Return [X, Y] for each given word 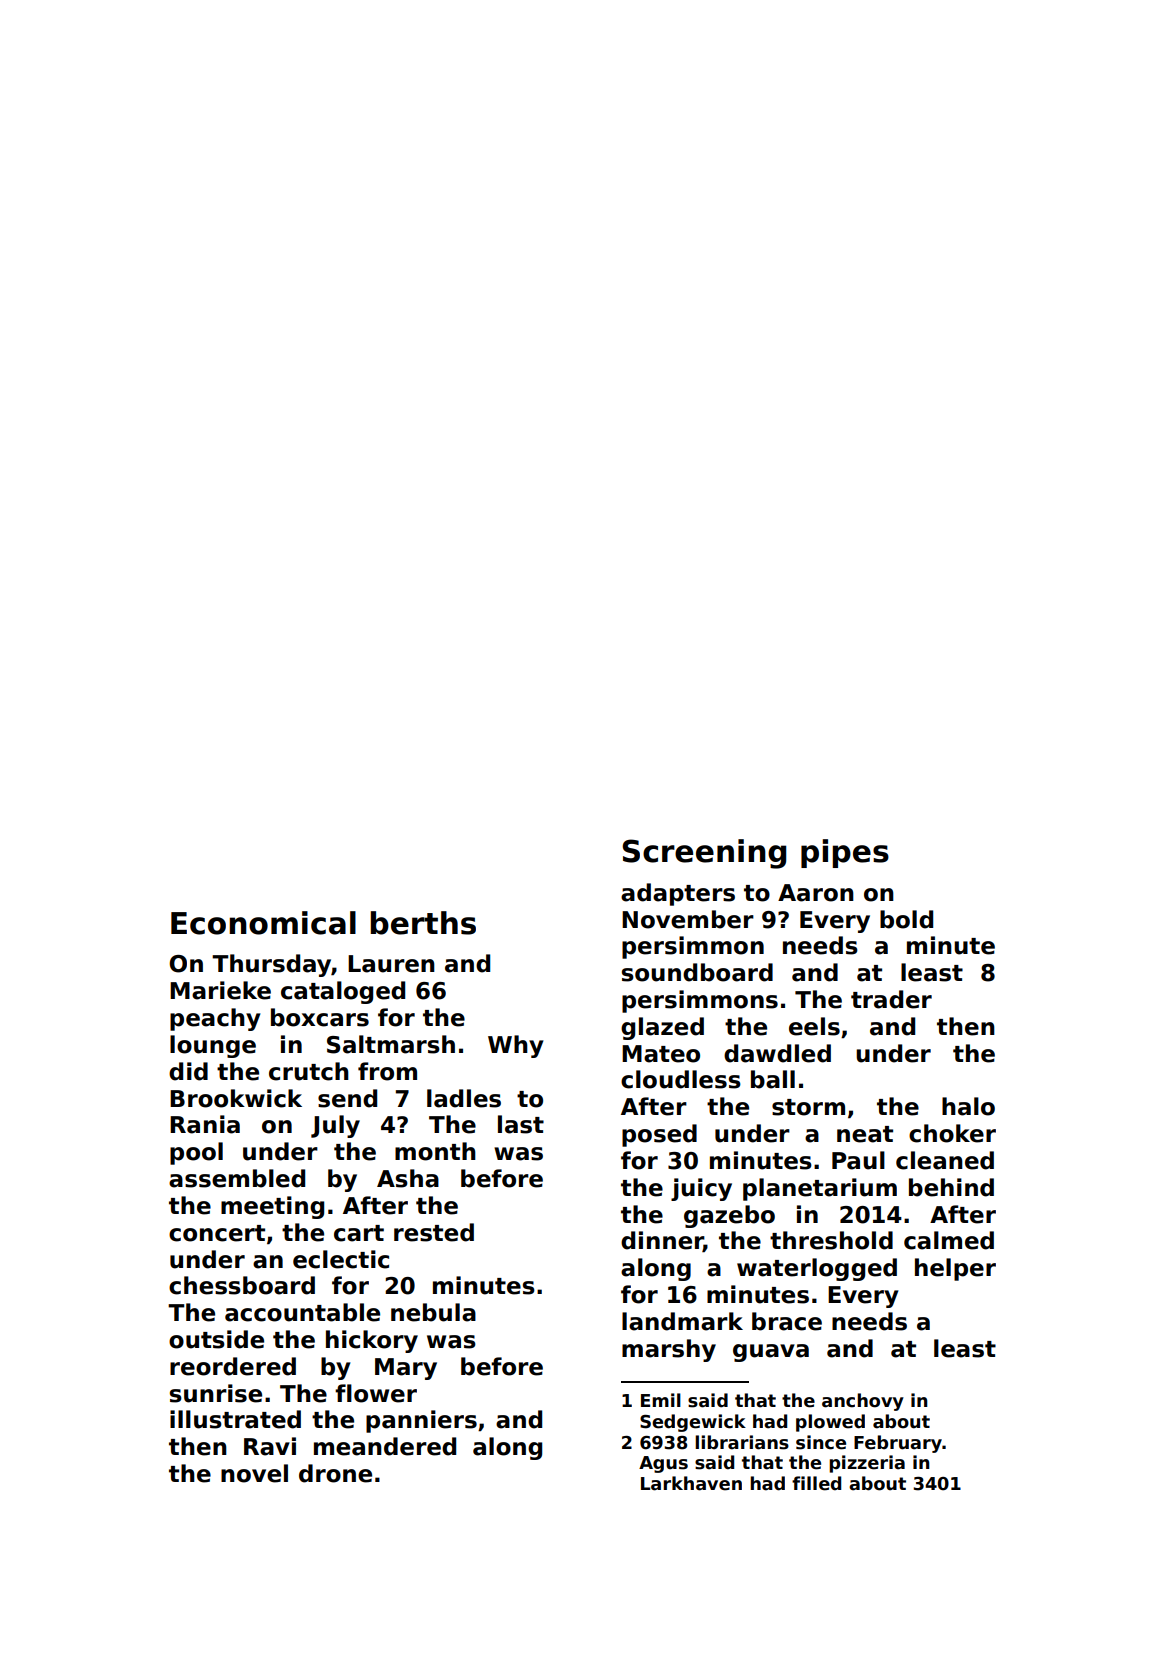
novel [254, 1473]
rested [434, 1232]
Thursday [271, 965]
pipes [845, 853]
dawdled [777, 1053]
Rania [205, 1124]
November [688, 919]
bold [906, 919]
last [521, 1124]
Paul [858, 1160]
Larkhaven [691, 1483]
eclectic [341, 1259]
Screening [704, 854]
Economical [263, 923]
